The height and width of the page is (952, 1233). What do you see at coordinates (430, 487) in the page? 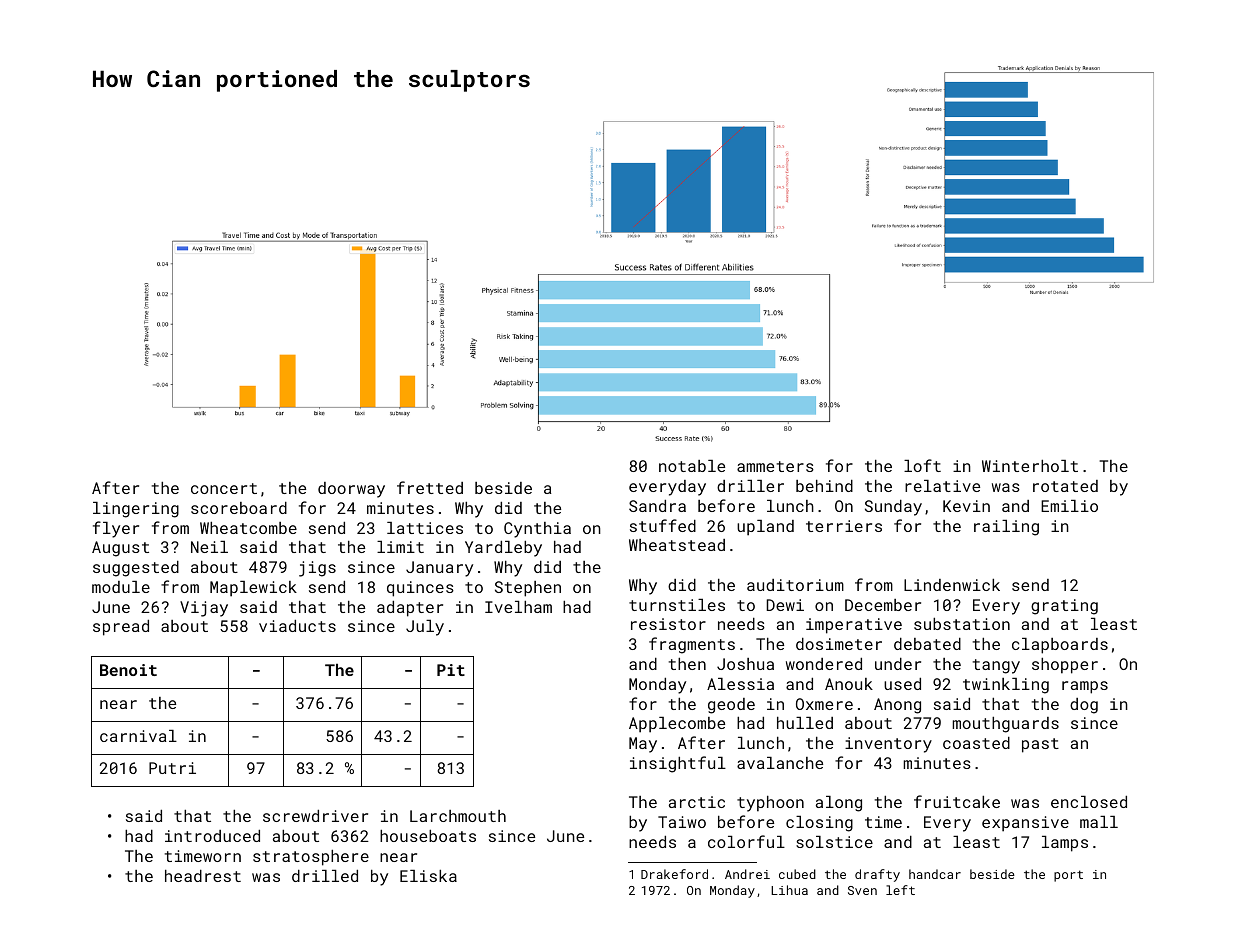
I see `fretted` at bounding box center [430, 487].
